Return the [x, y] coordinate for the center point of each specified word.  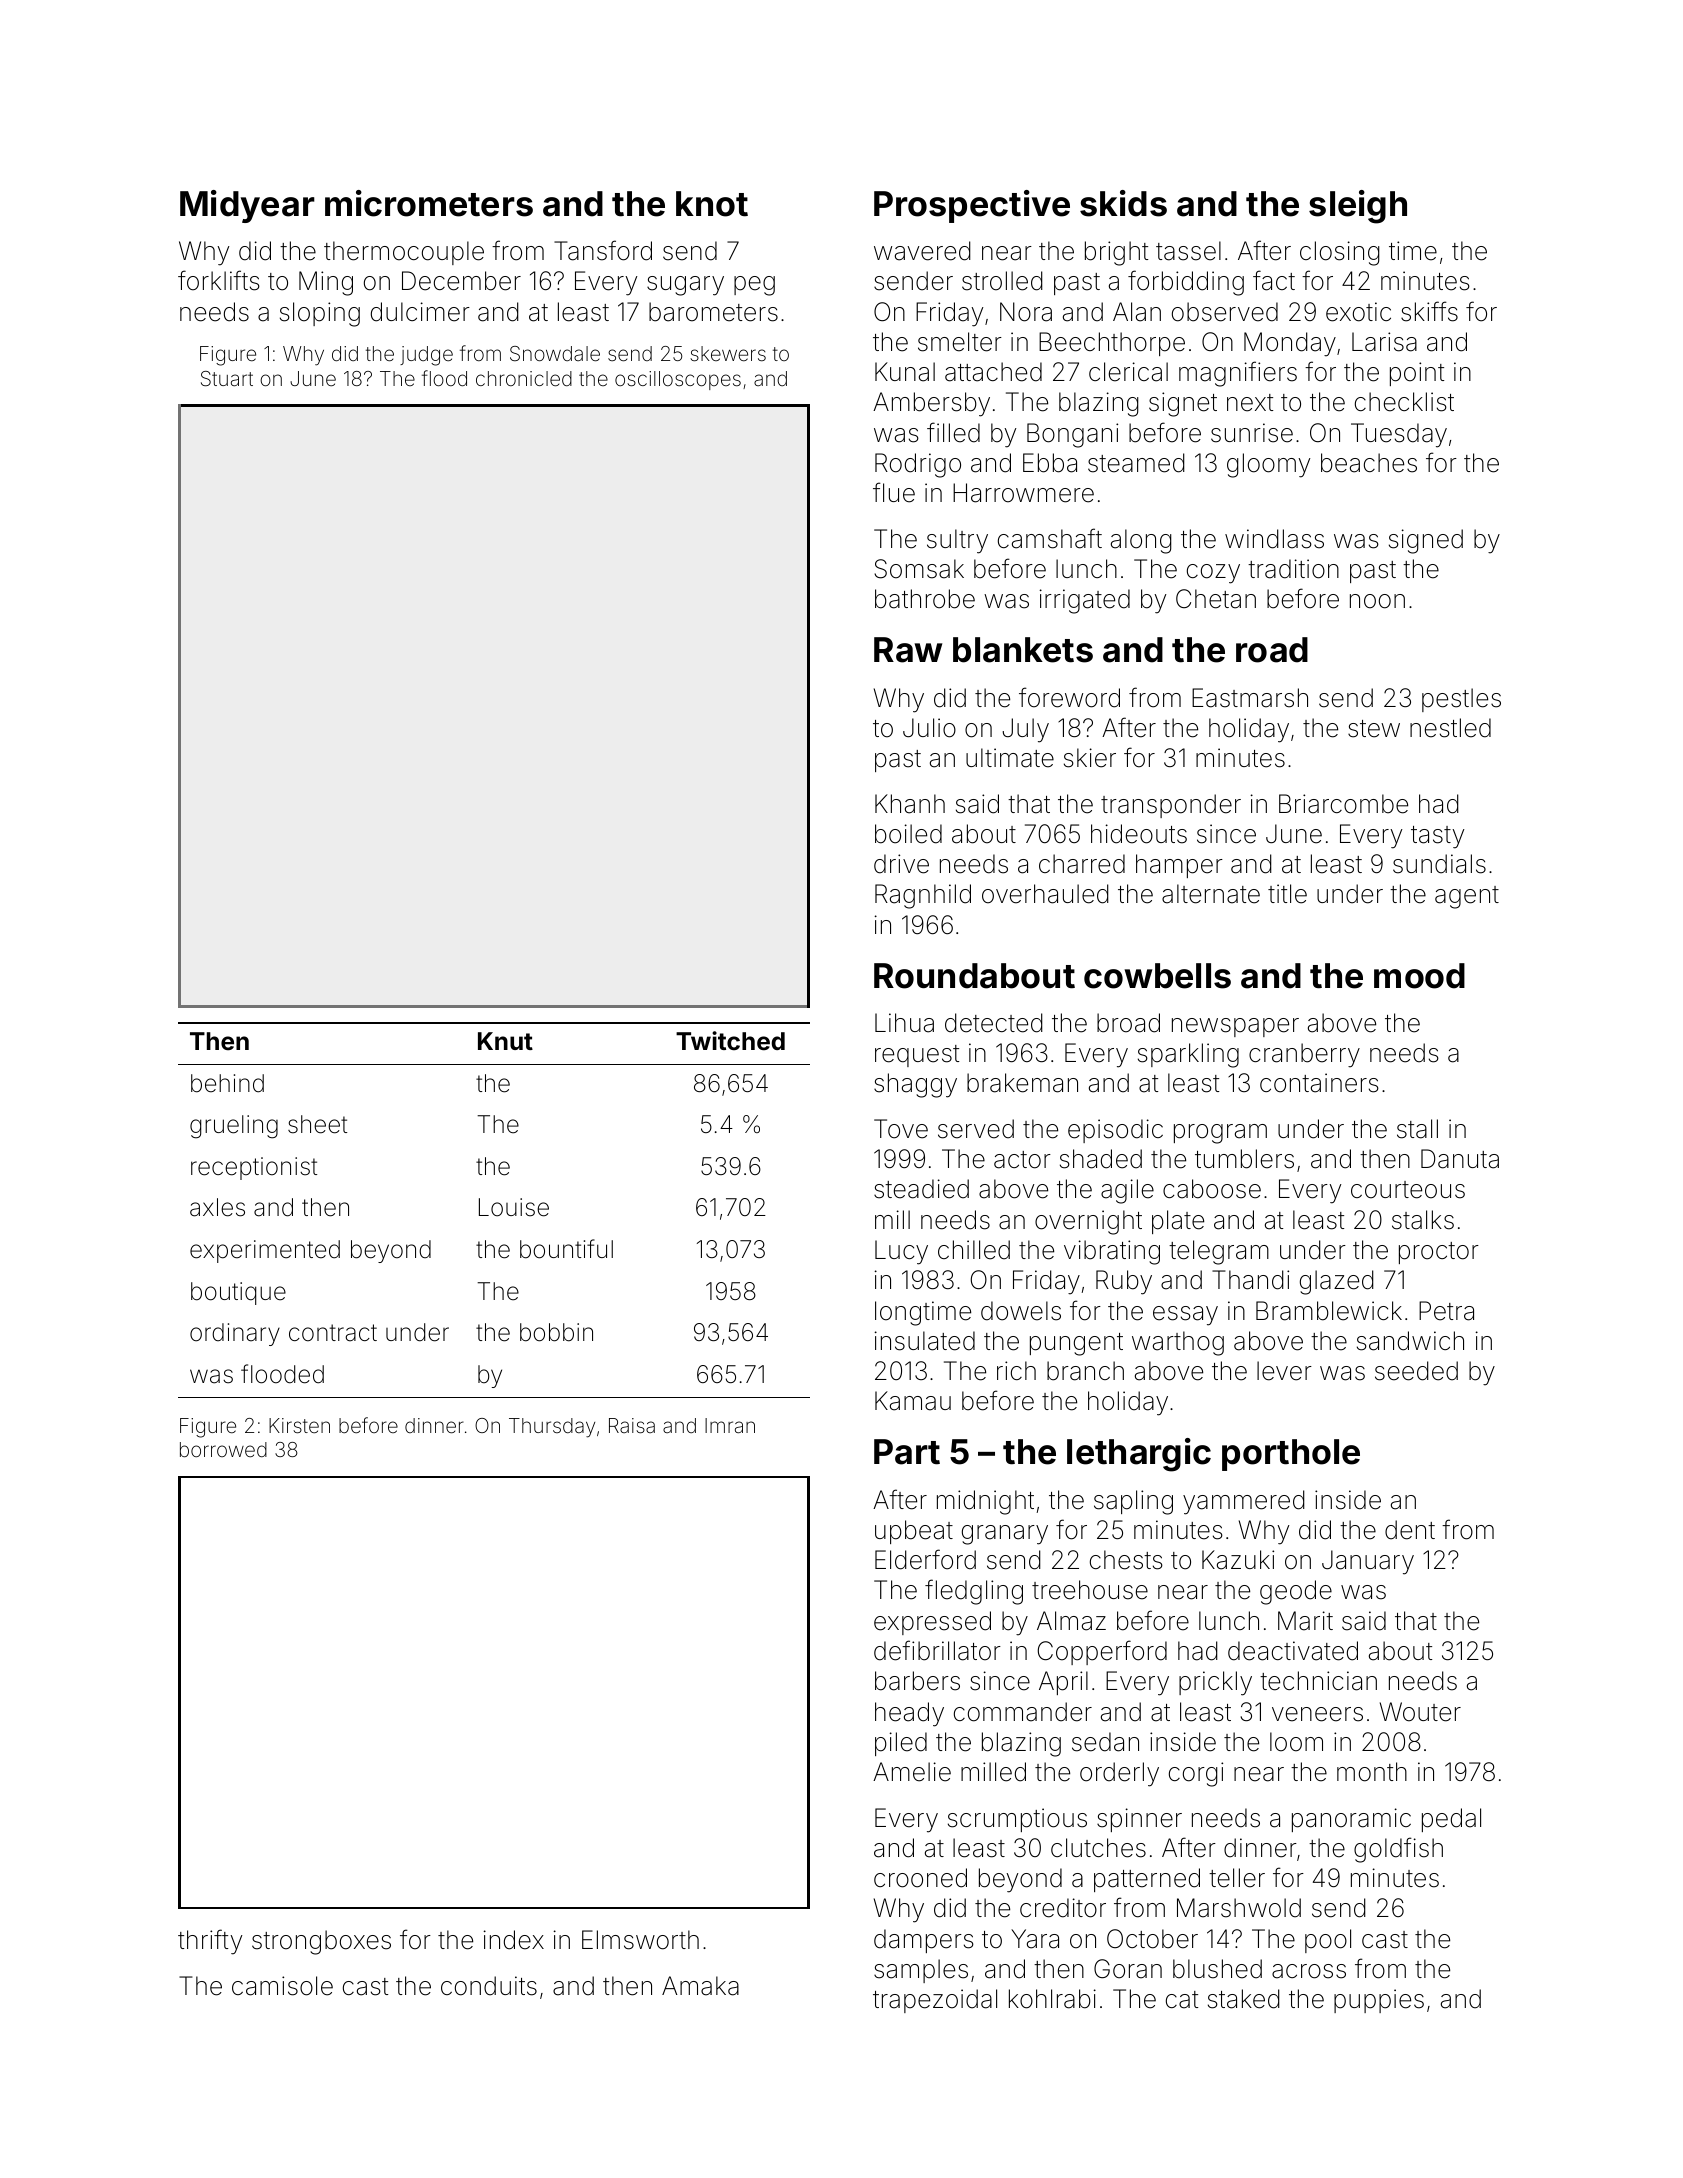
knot [712, 204]
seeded [1416, 1371]
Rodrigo [918, 465]
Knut [505, 1041]
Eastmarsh [1250, 698]
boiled [908, 834]
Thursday [552, 1428]
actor [1022, 1160]
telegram [1219, 1252]
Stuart [227, 378]
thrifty [210, 1942]
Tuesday [1399, 435]
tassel [1188, 251]
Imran [730, 1425]
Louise [514, 1207]
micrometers [429, 203]
